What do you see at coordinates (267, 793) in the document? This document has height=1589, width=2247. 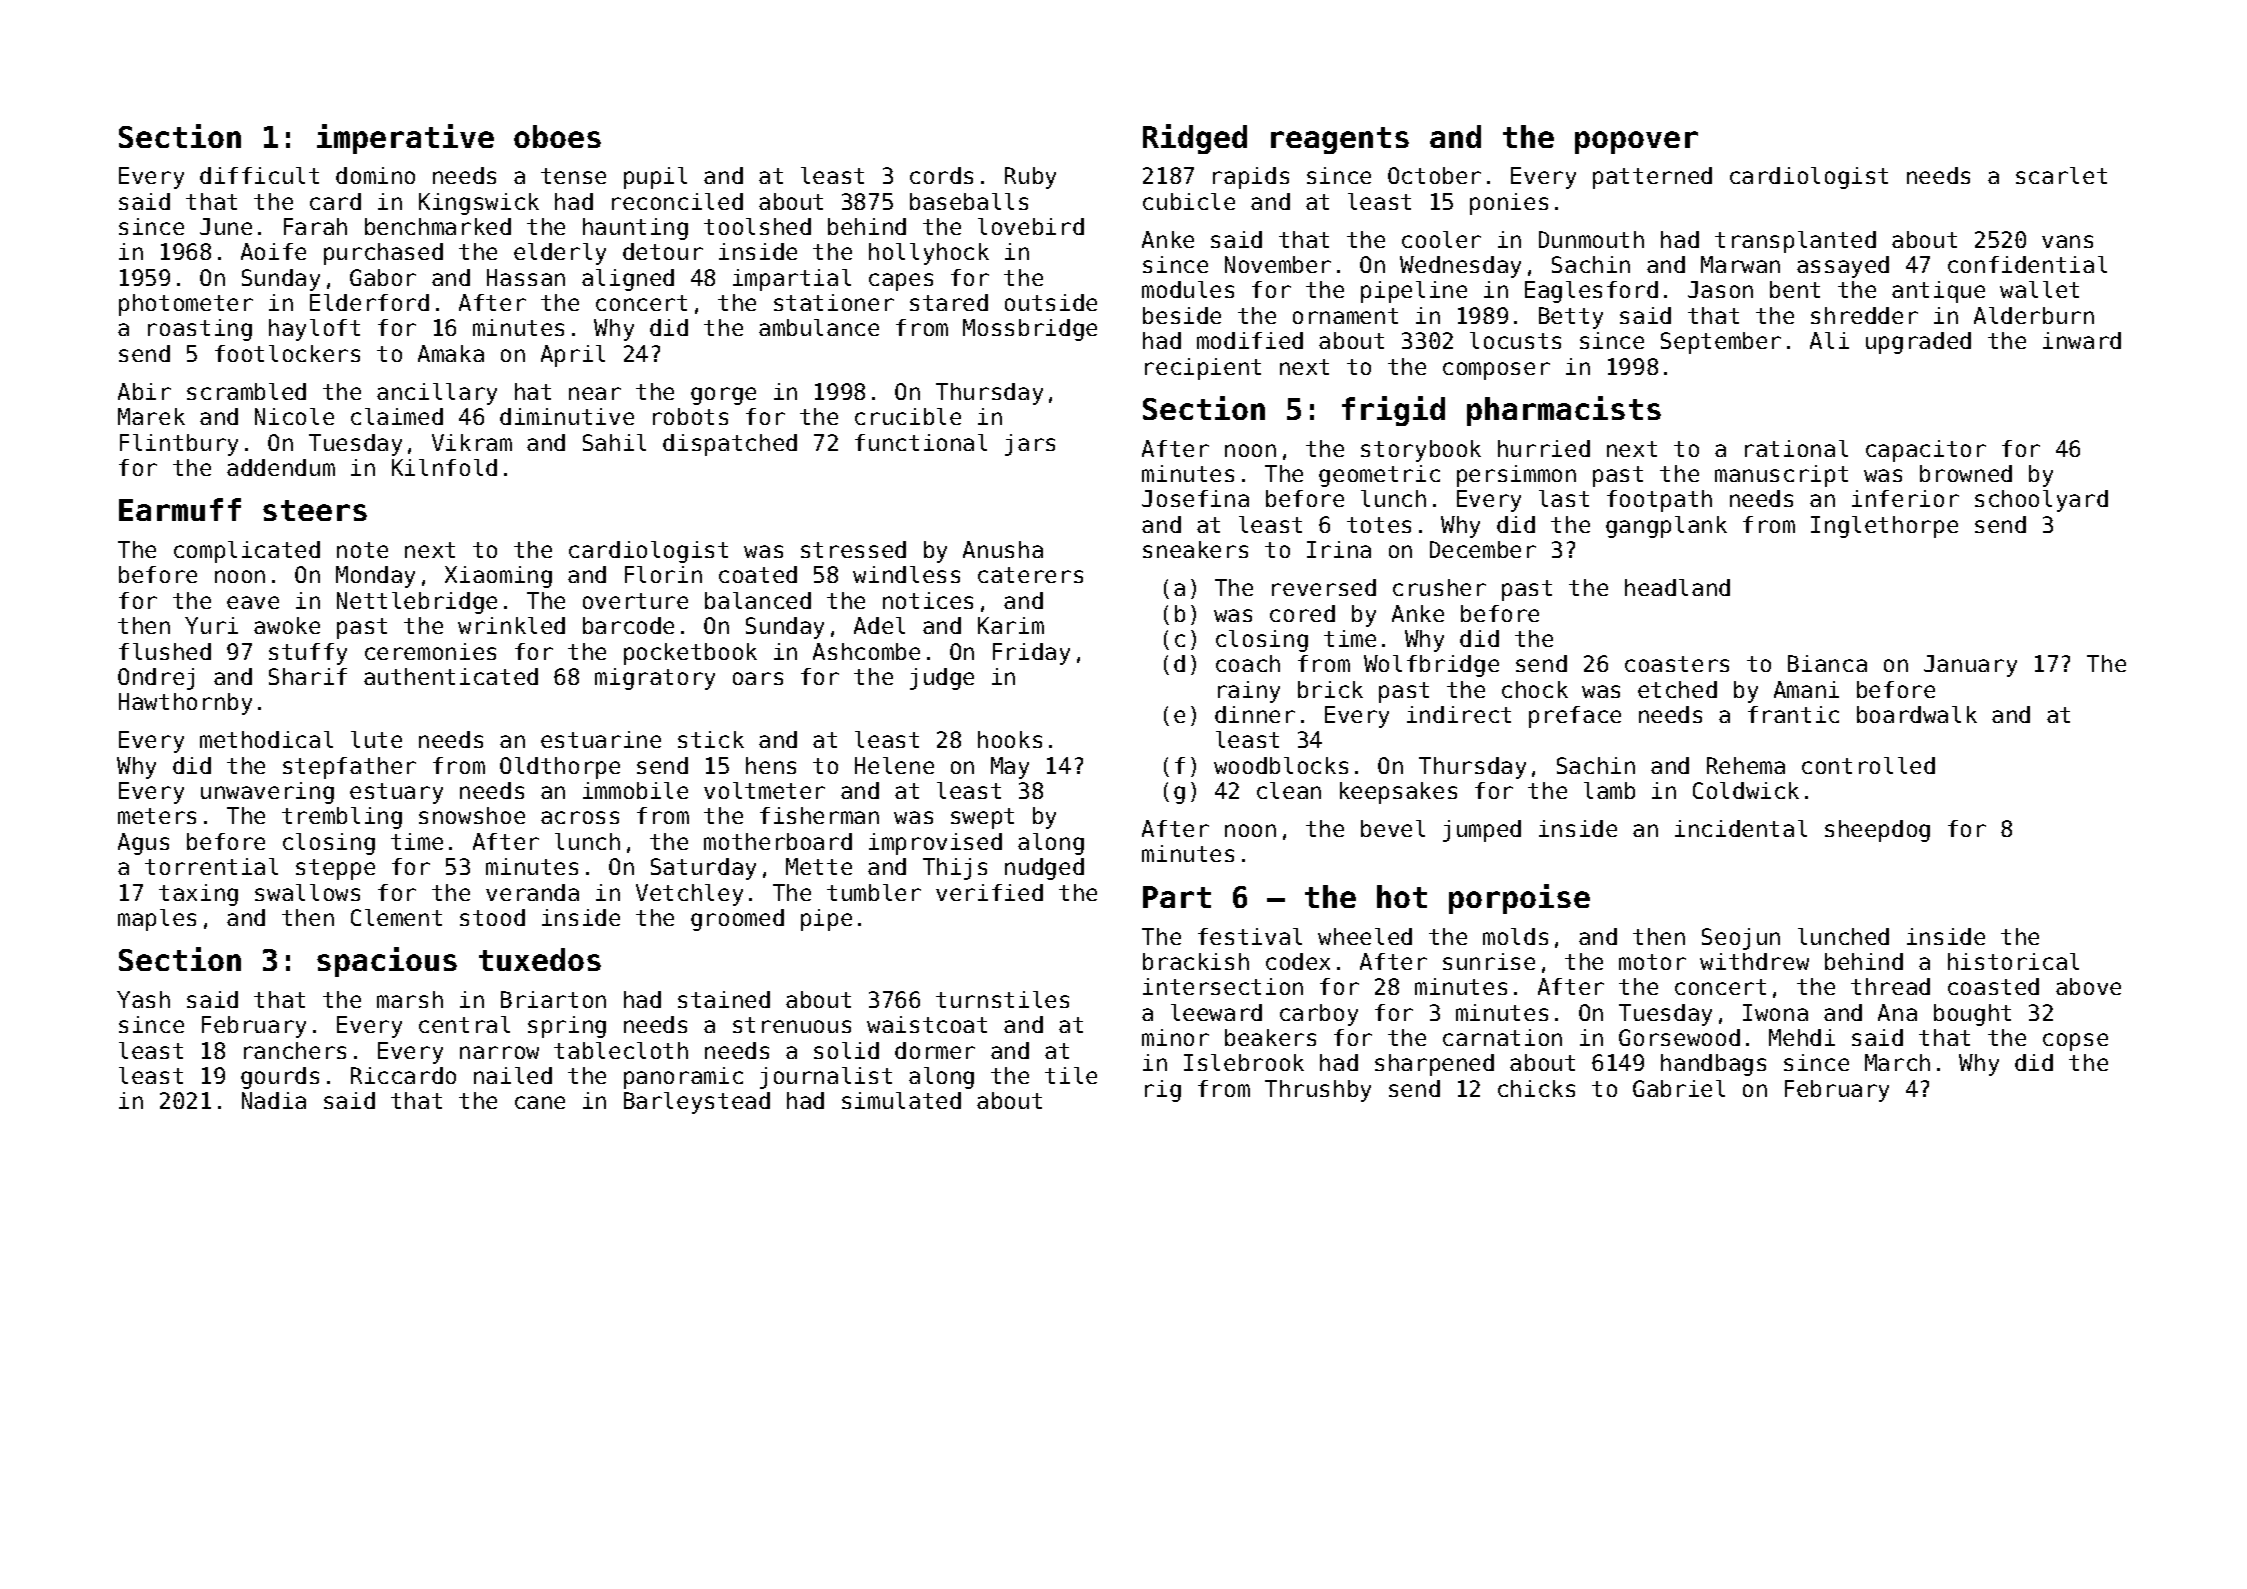 I see `unwavering` at bounding box center [267, 793].
